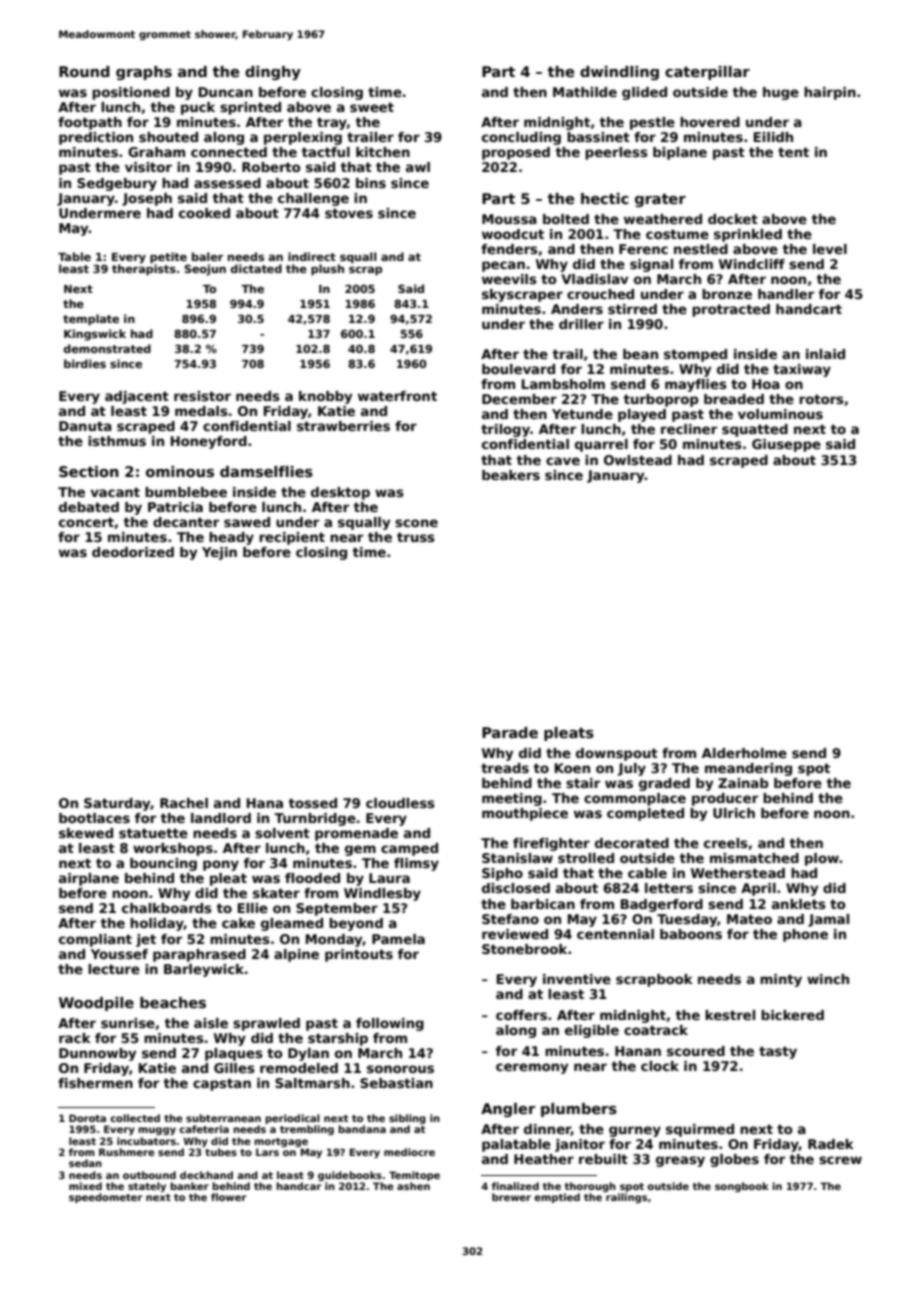 Image resolution: width=924 pixels, height=1308 pixels. I want to click on Barleywick, so click(204, 970).
